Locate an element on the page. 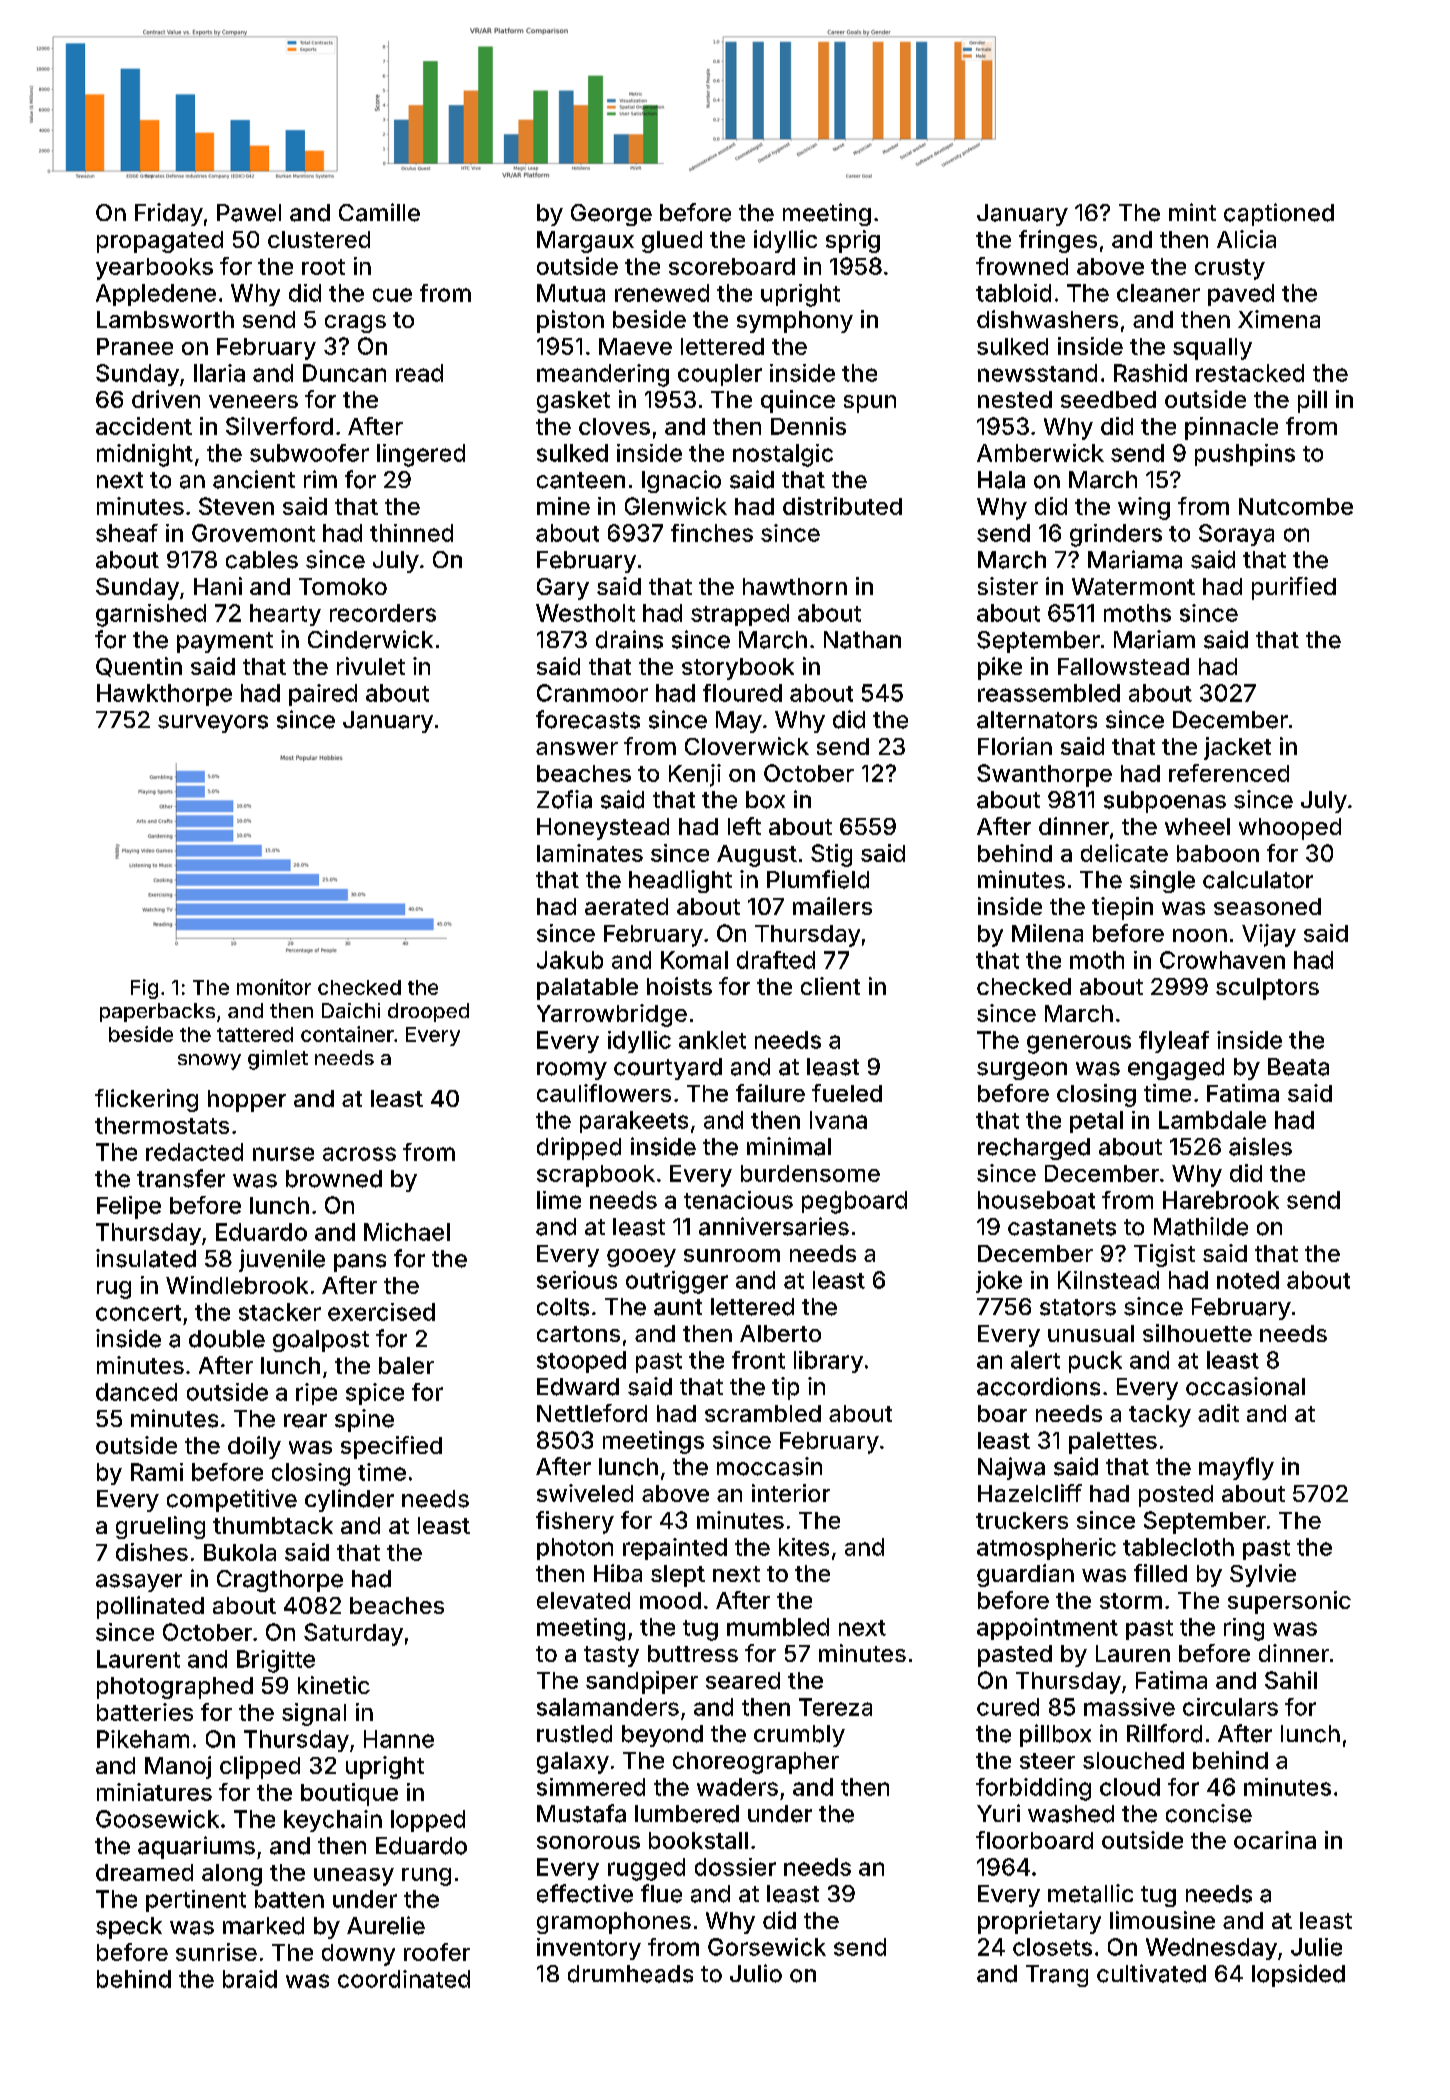 This page has width=1450, height=2100. Pranee is located at coordinates (135, 346).
